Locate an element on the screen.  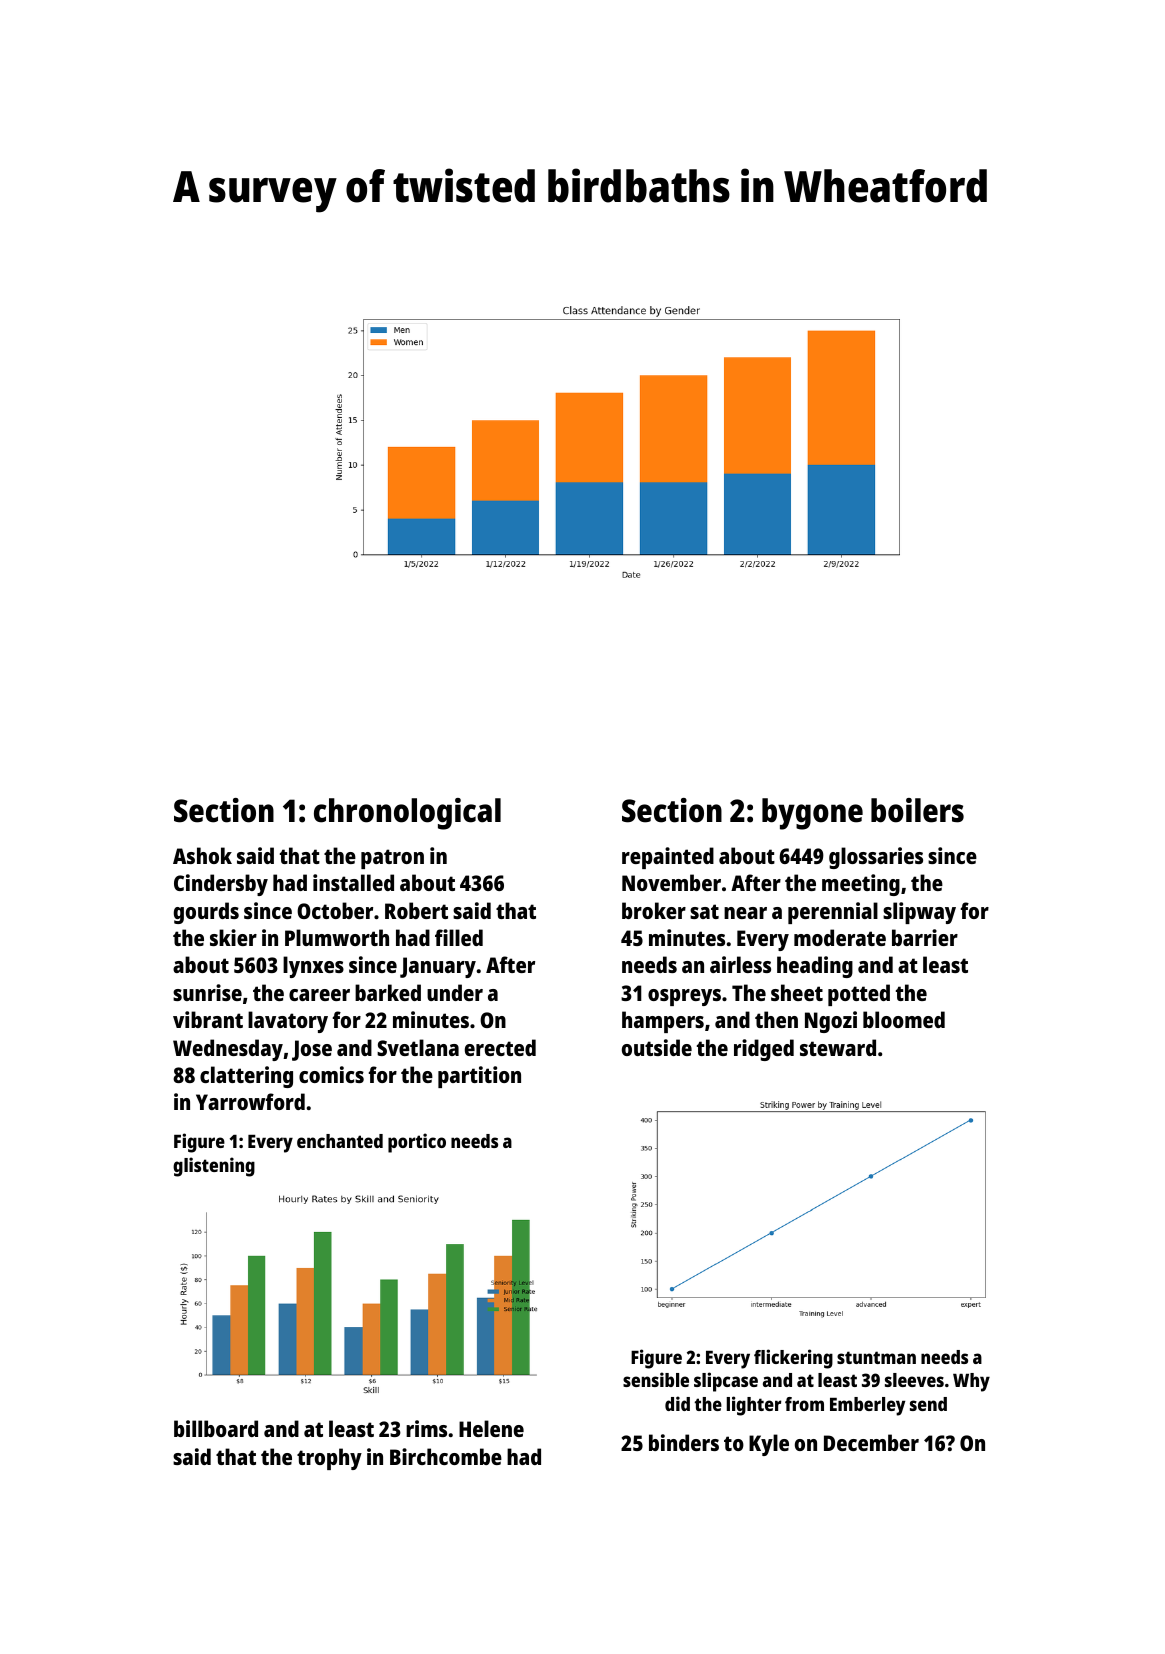
Kyle is located at coordinates (769, 1445).
